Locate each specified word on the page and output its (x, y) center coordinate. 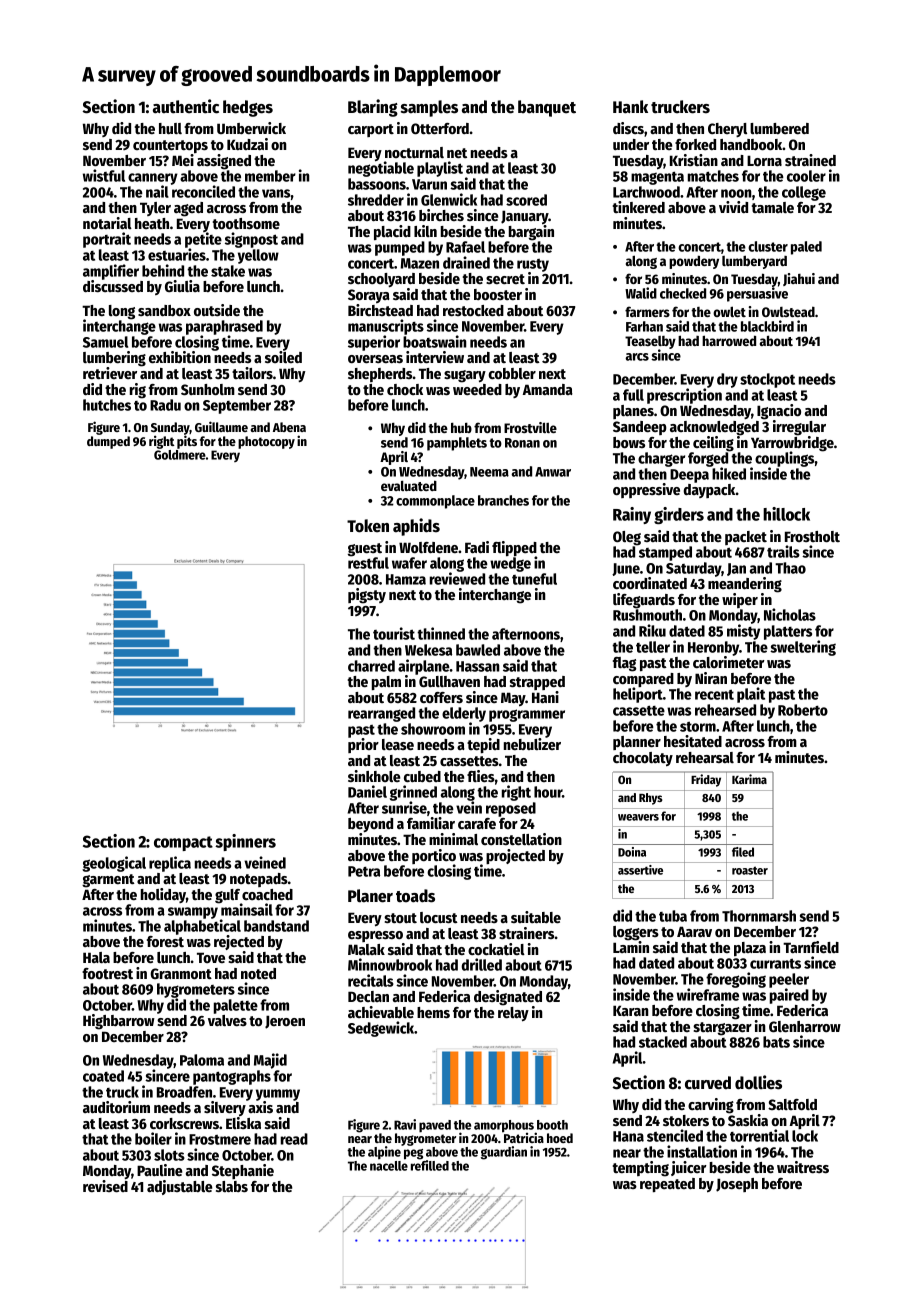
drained (466, 262)
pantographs (232, 1077)
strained (810, 160)
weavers (638, 817)
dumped (108, 442)
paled (806, 248)
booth (552, 1125)
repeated (667, 1185)
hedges (248, 108)
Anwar (553, 472)
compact (183, 843)
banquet (547, 108)
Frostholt (812, 536)
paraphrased (224, 327)
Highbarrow (119, 1022)
